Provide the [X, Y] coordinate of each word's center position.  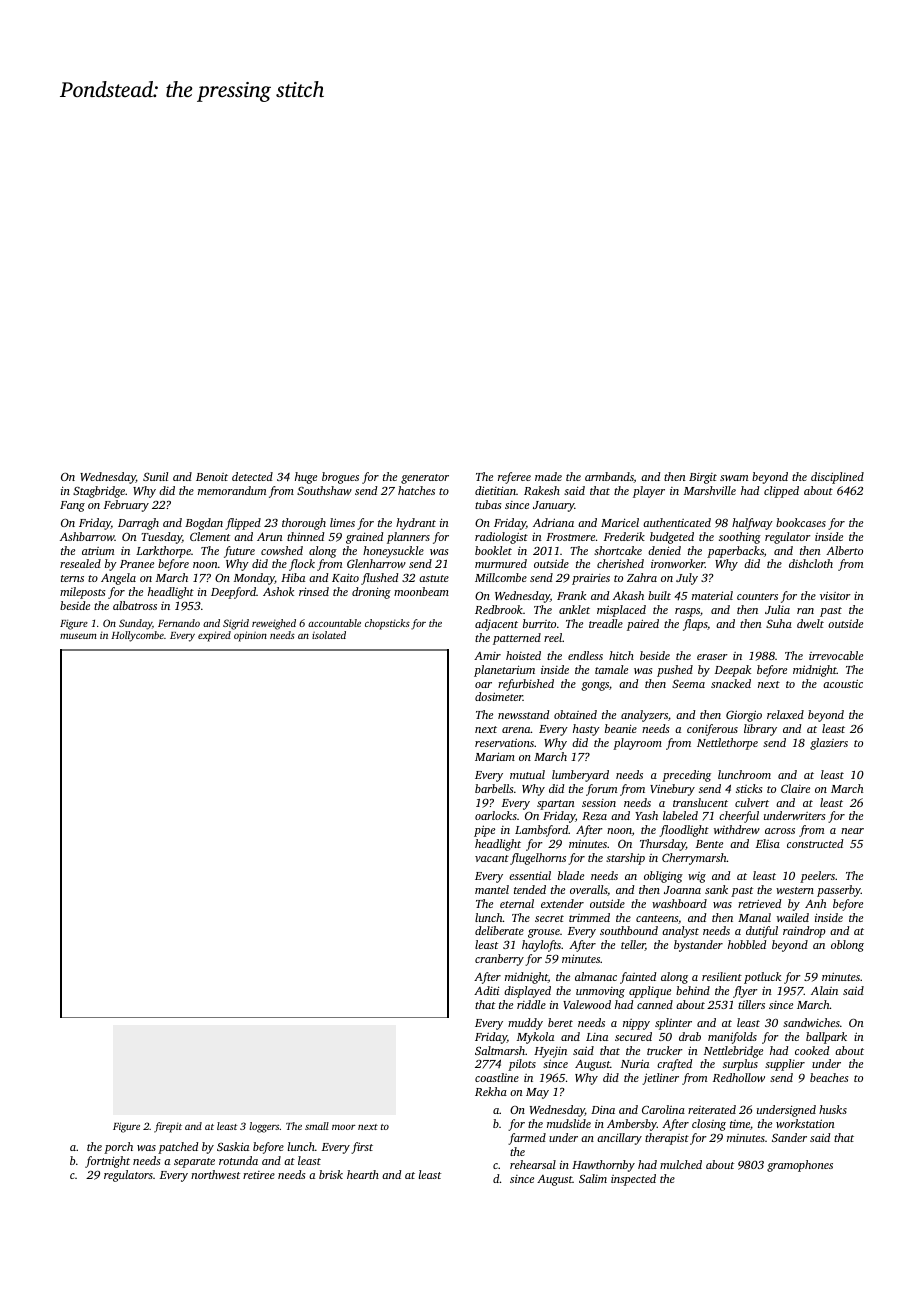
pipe [484, 831]
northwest [215, 1174]
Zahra [642, 577]
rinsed [314, 591]
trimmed [589, 917]
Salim [593, 1178]
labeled [680, 815]
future [239, 552]
